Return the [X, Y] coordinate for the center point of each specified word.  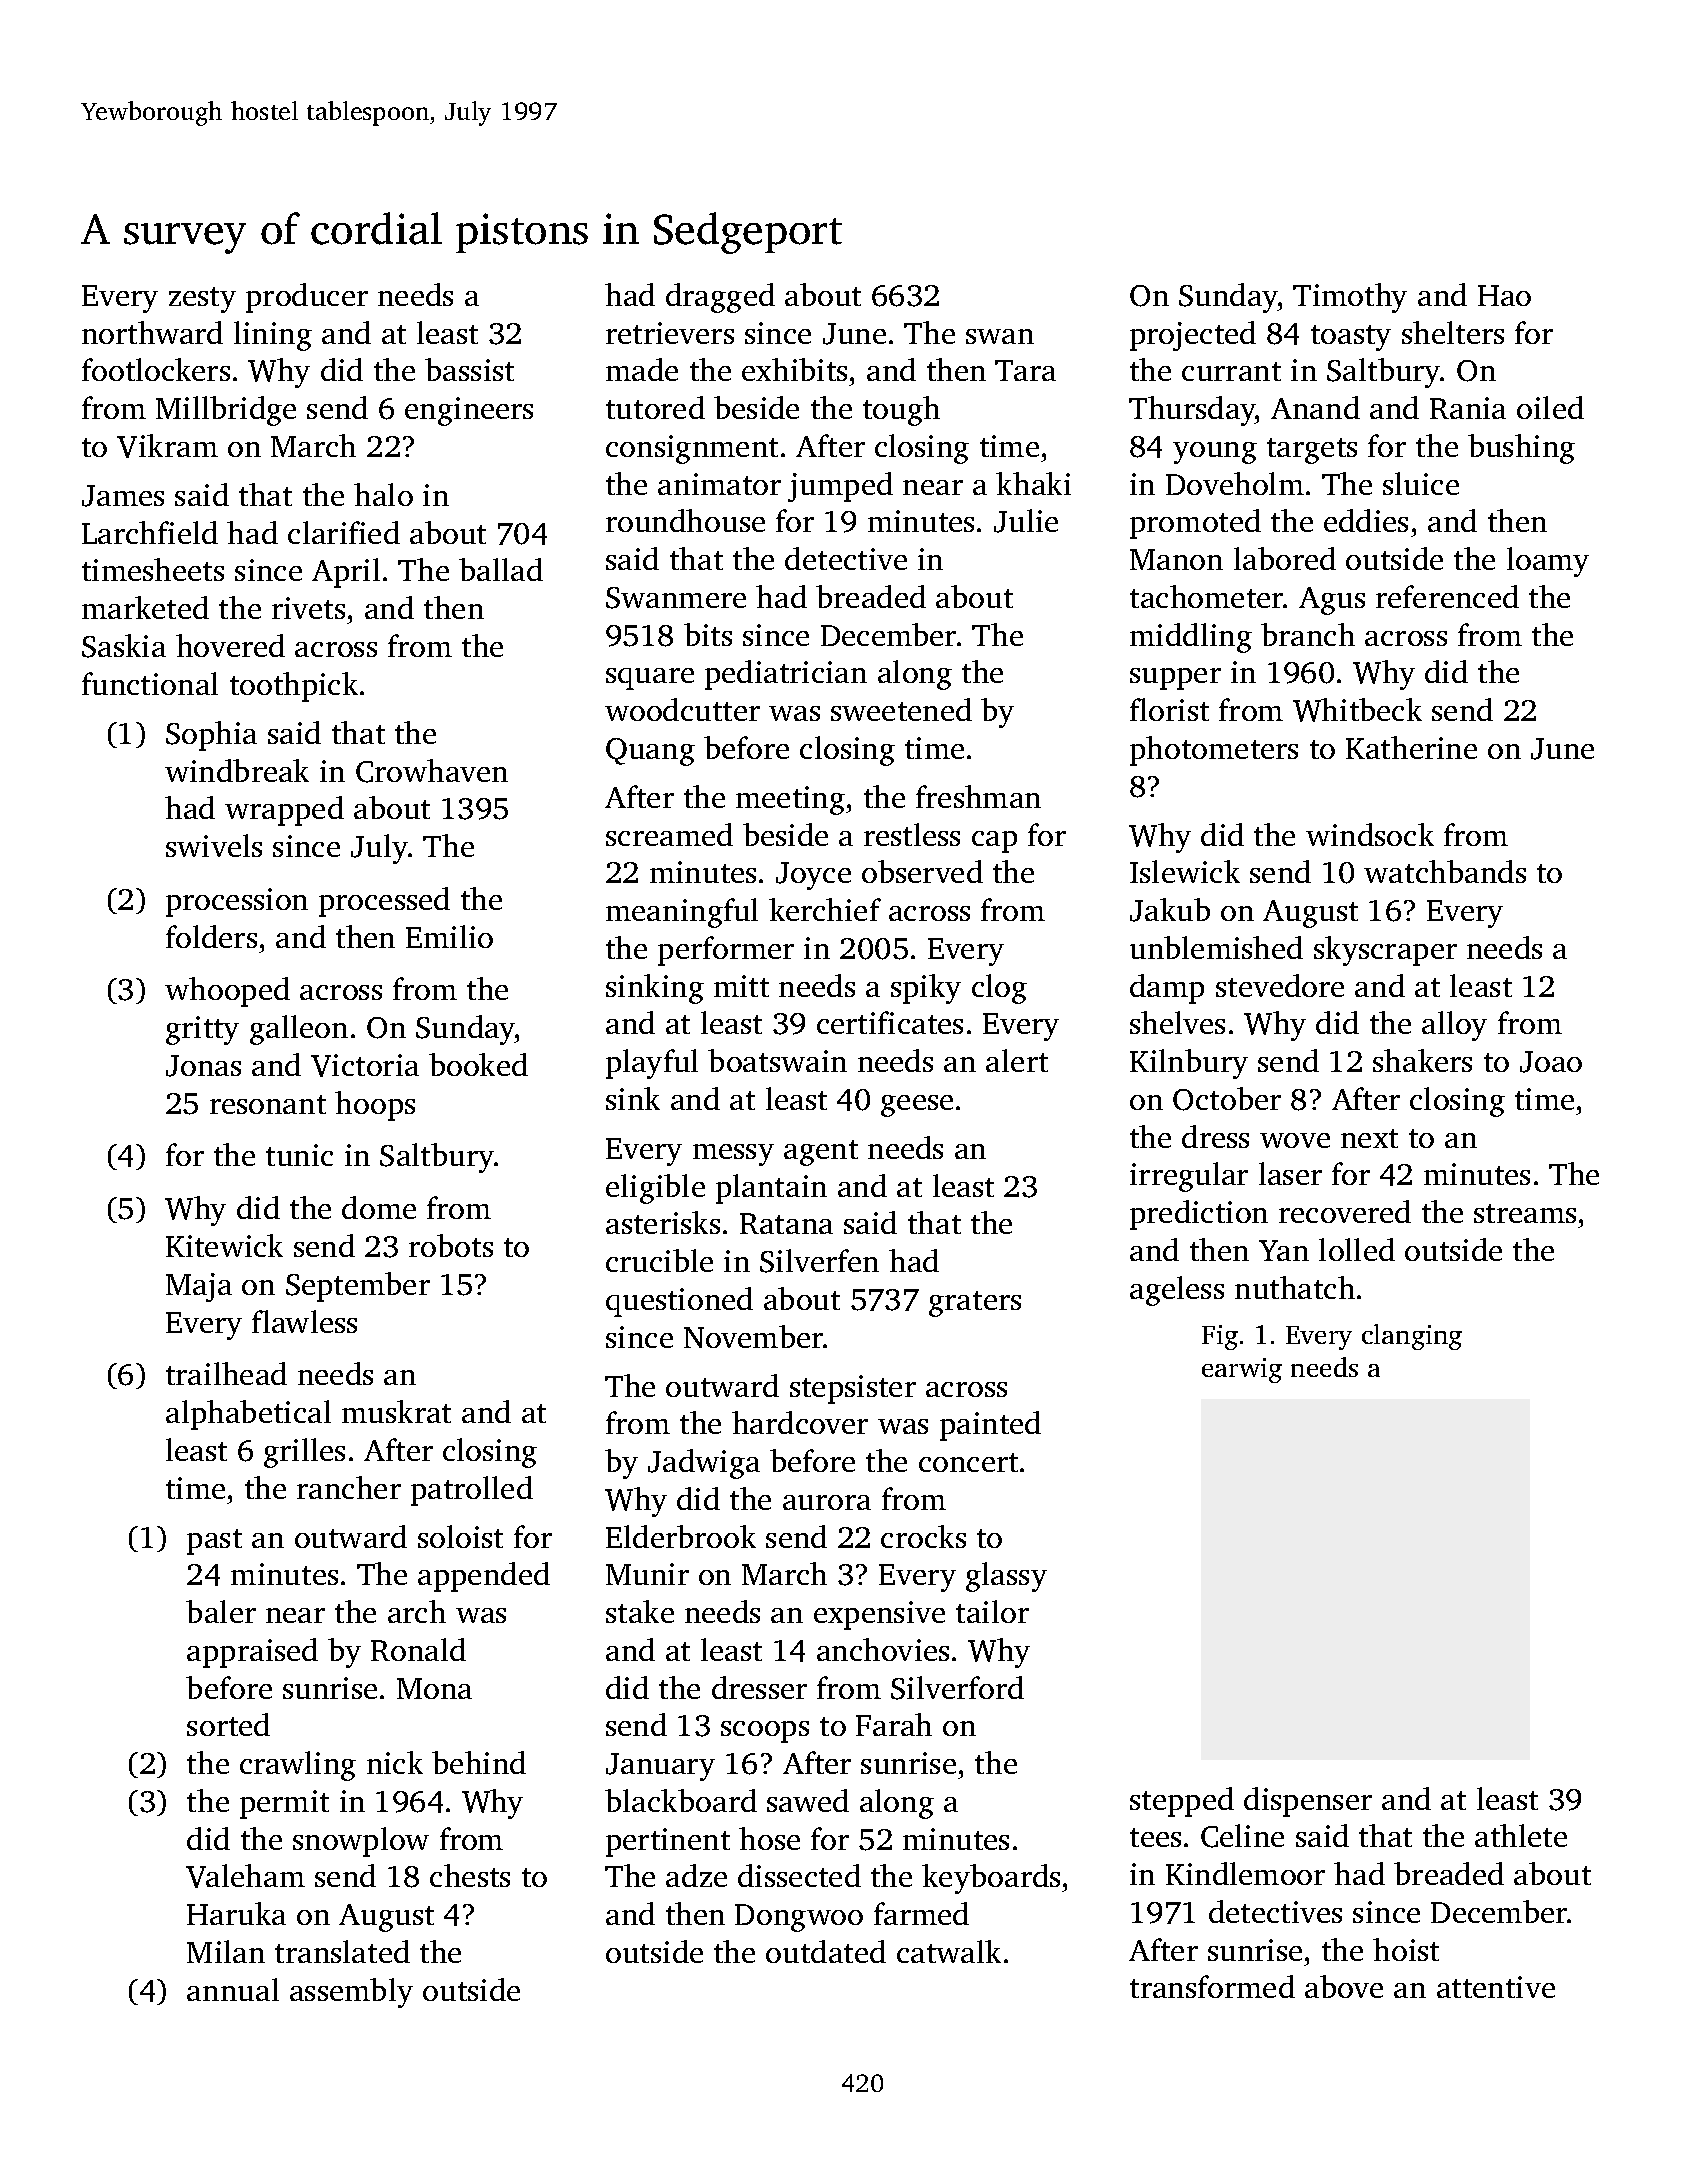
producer [307, 298]
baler [221, 1611]
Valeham [245, 1876]
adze [696, 1875]
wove [1295, 1140]
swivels [214, 845]
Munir [647, 1574]
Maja [199, 1287]
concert [968, 1462]
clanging [1412, 1337]
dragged [720, 298]
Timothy [1350, 298]
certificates [890, 1022]
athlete [1521, 1835]
